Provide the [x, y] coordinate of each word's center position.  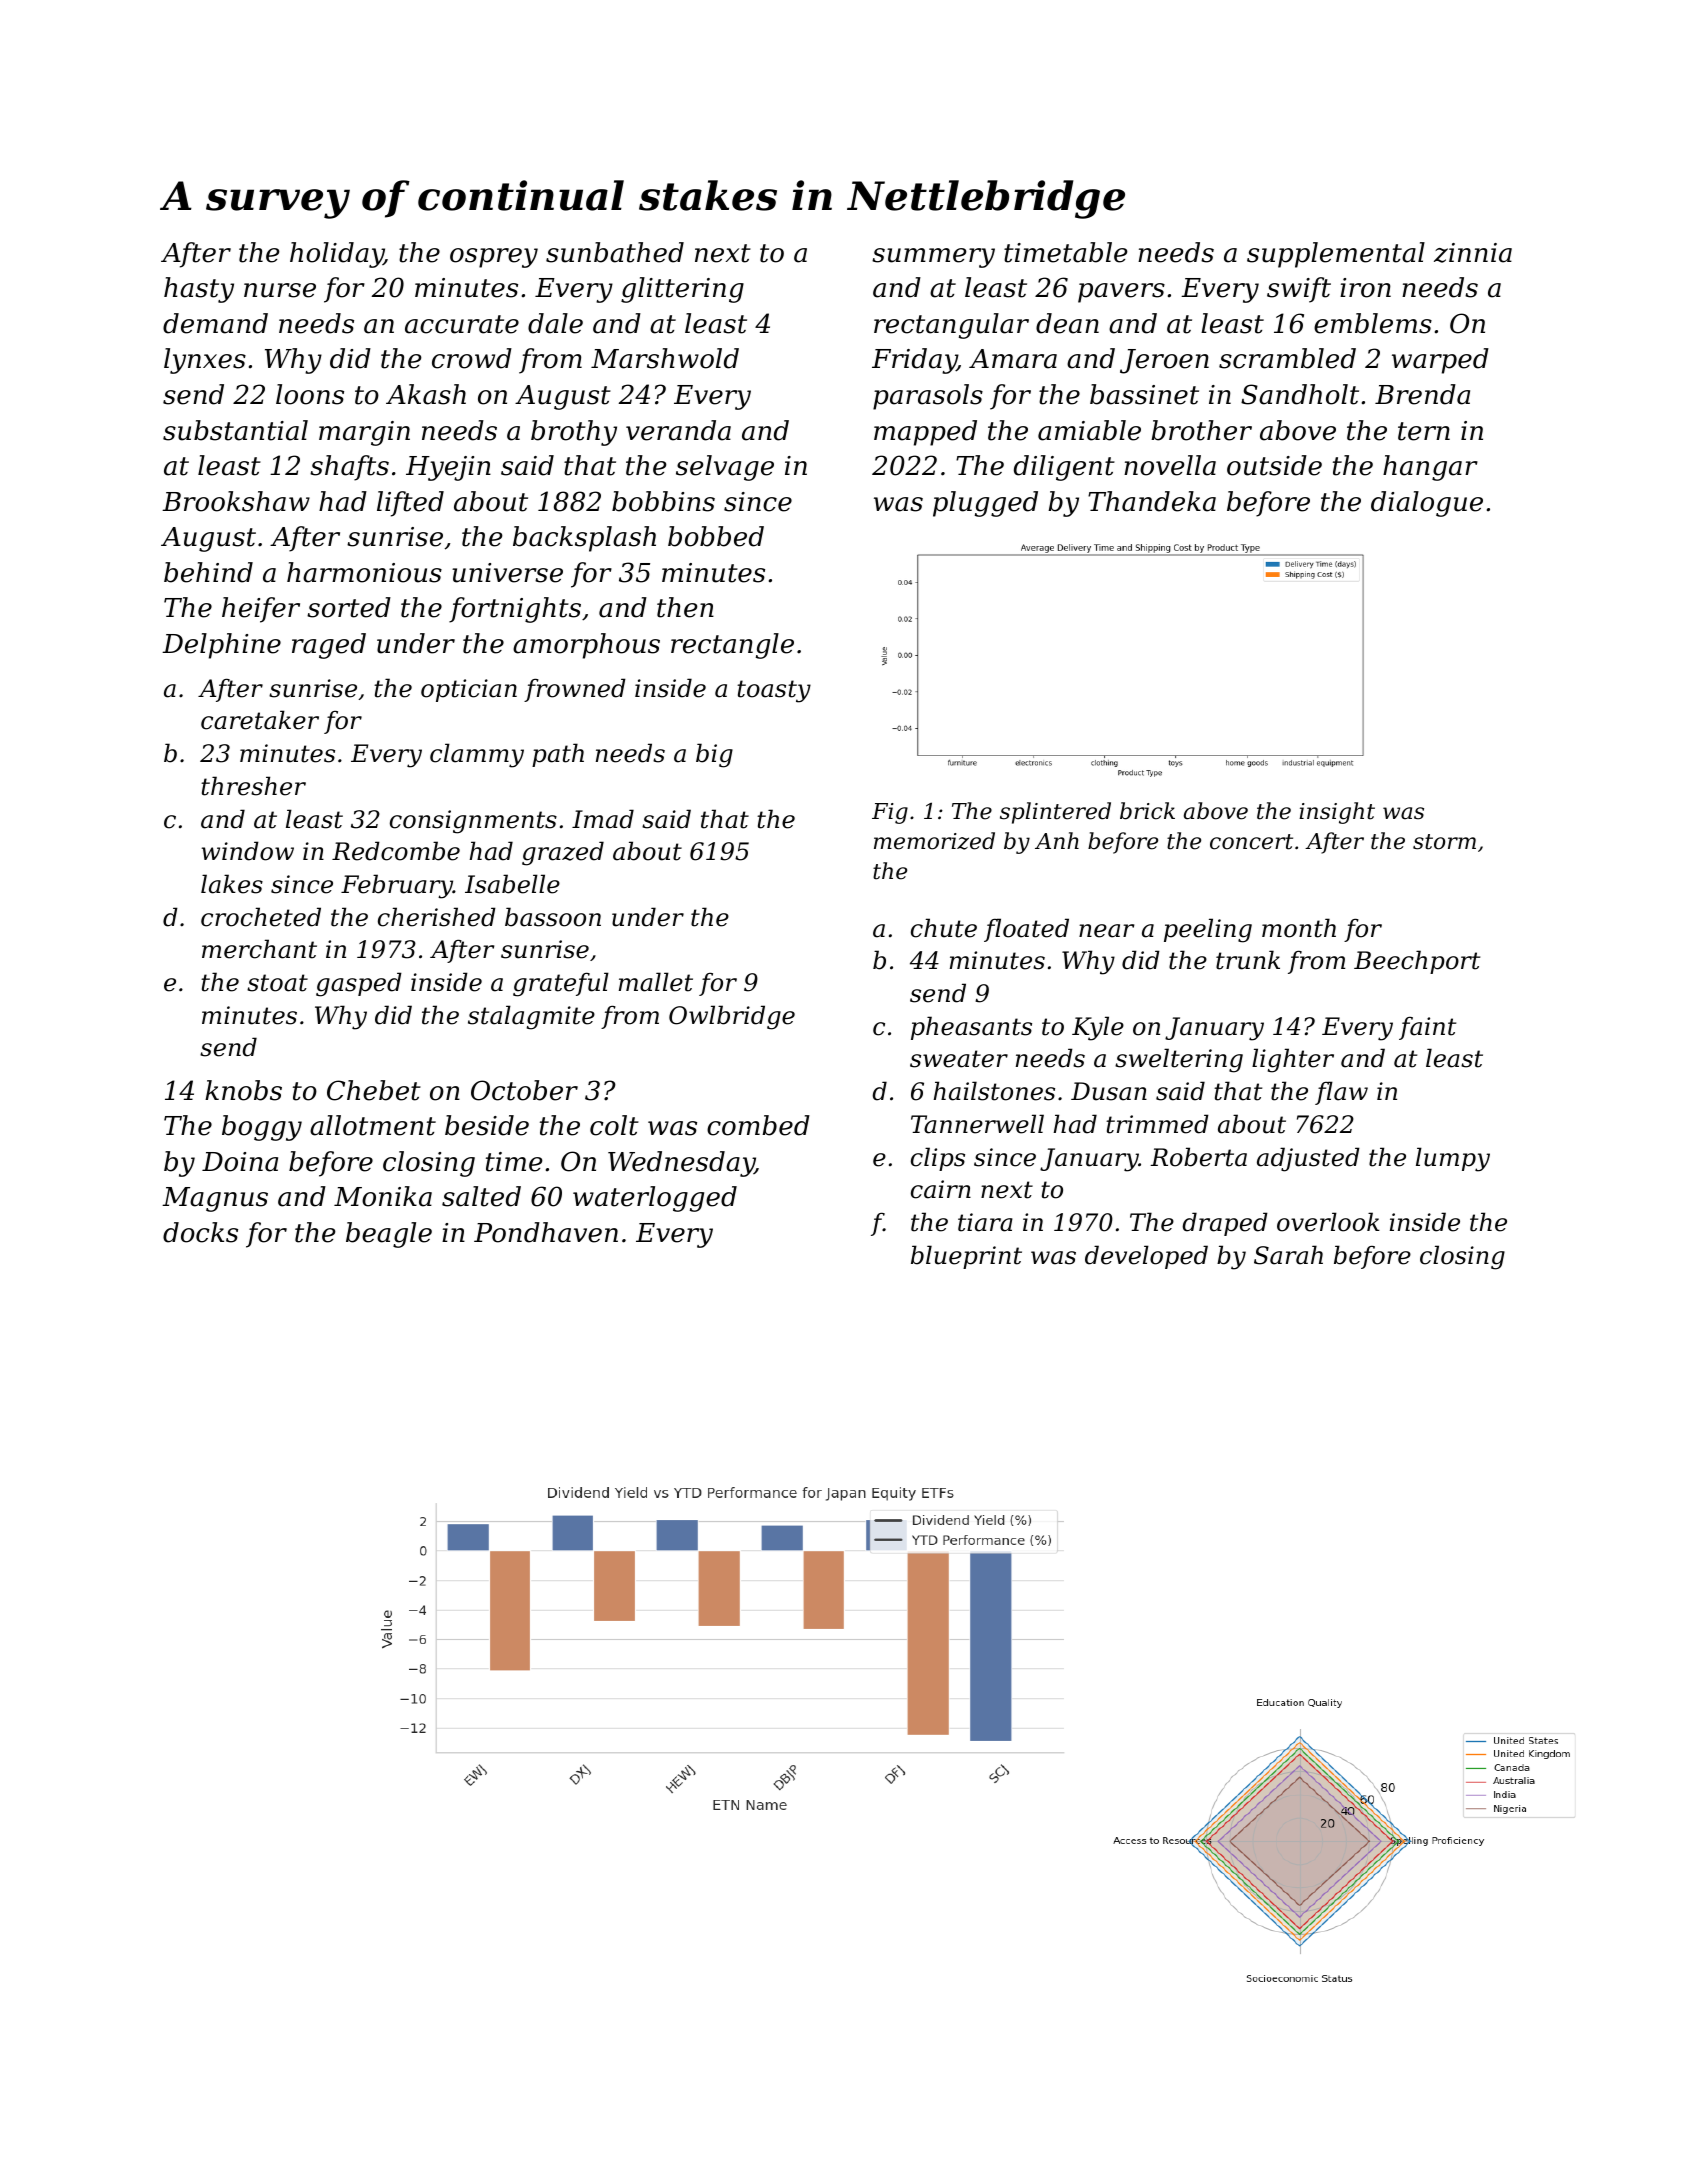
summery [933, 258]
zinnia [1473, 253]
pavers [1121, 293]
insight [1337, 813]
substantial [235, 430]
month [1299, 928]
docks [200, 1232]
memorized [934, 841]
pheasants [971, 1028]
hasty [199, 290]
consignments [473, 822]
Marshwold [665, 358]
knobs [243, 1090]
